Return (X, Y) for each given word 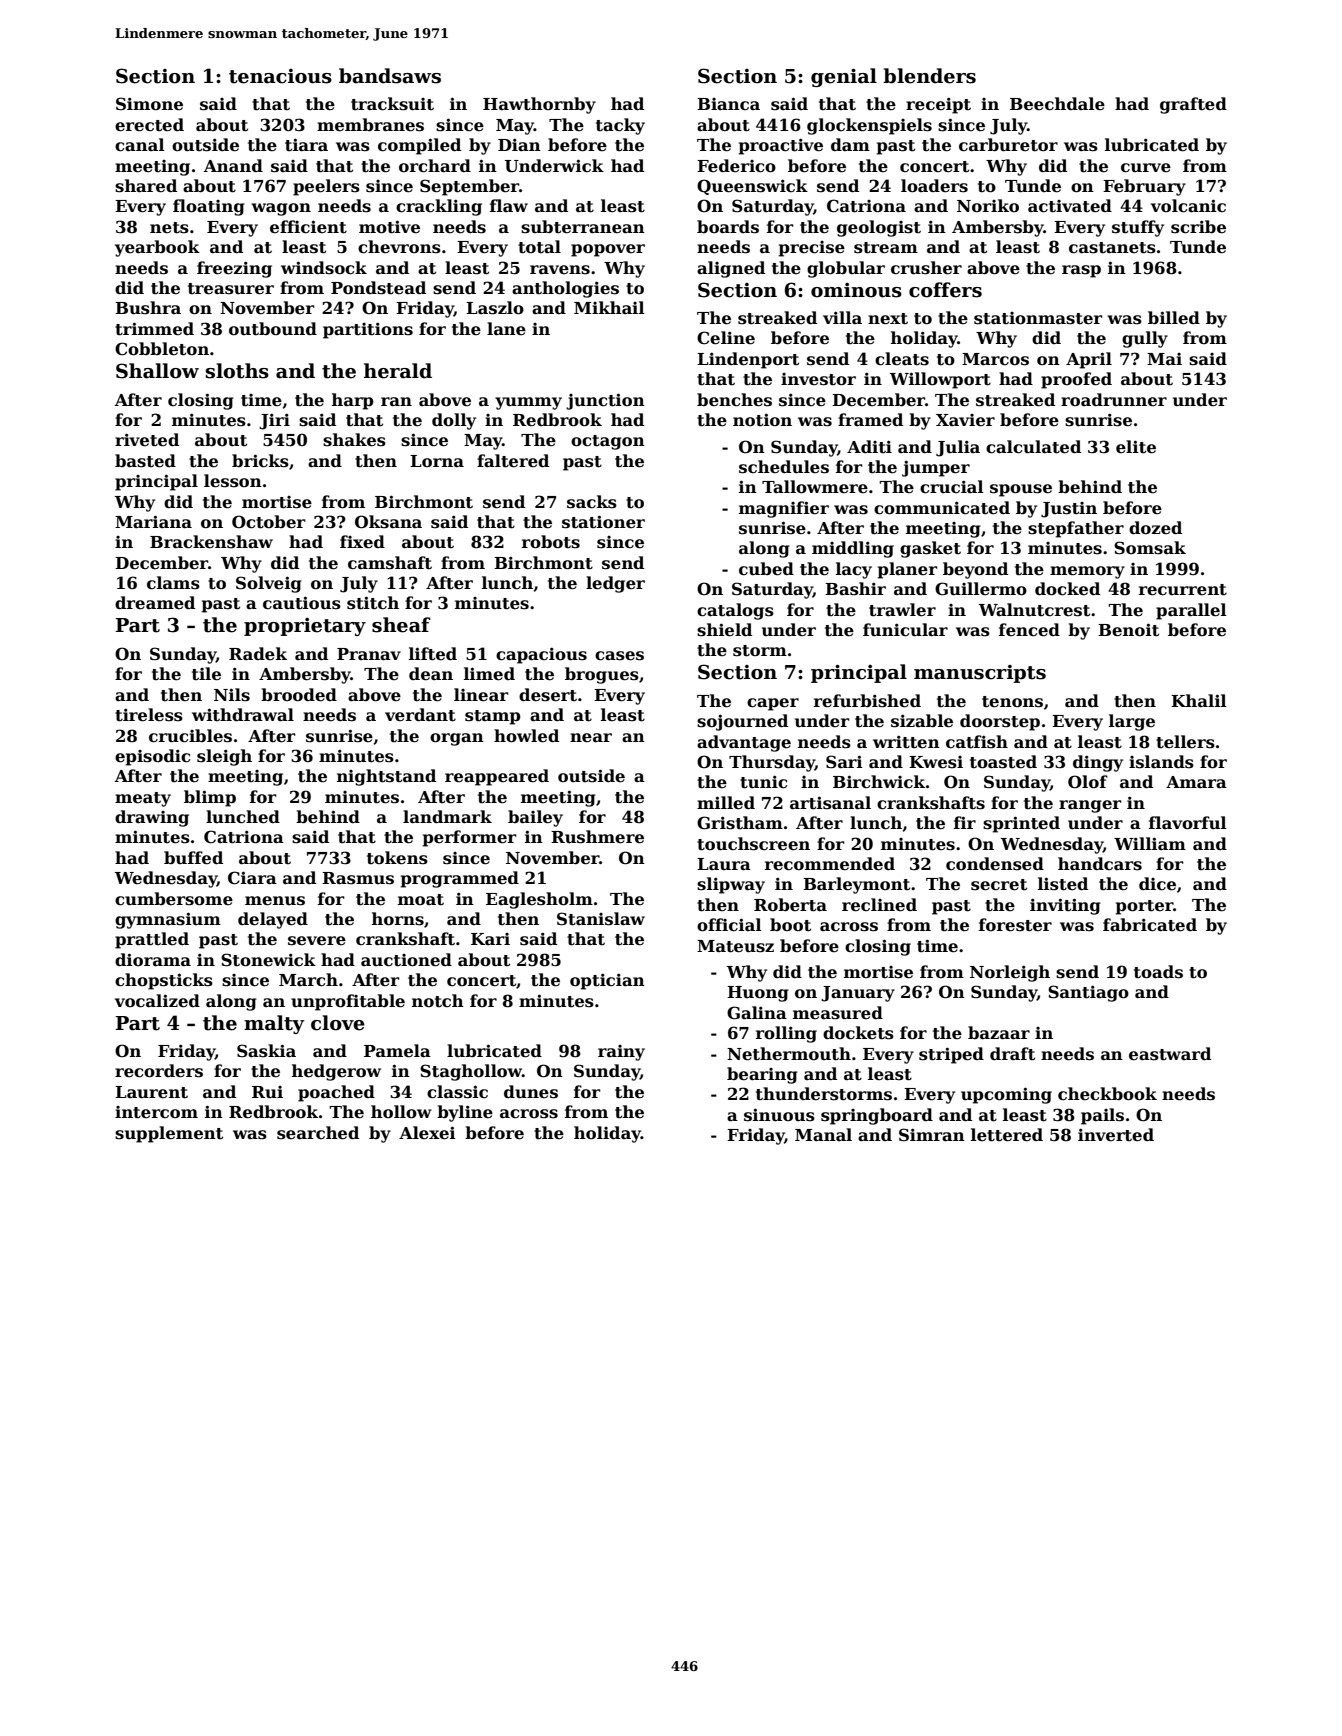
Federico (736, 166)
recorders (159, 1071)
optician (607, 981)
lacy (854, 570)
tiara (306, 145)
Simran (932, 1134)
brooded (299, 695)
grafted (1193, 105)
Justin (1069, 510)
